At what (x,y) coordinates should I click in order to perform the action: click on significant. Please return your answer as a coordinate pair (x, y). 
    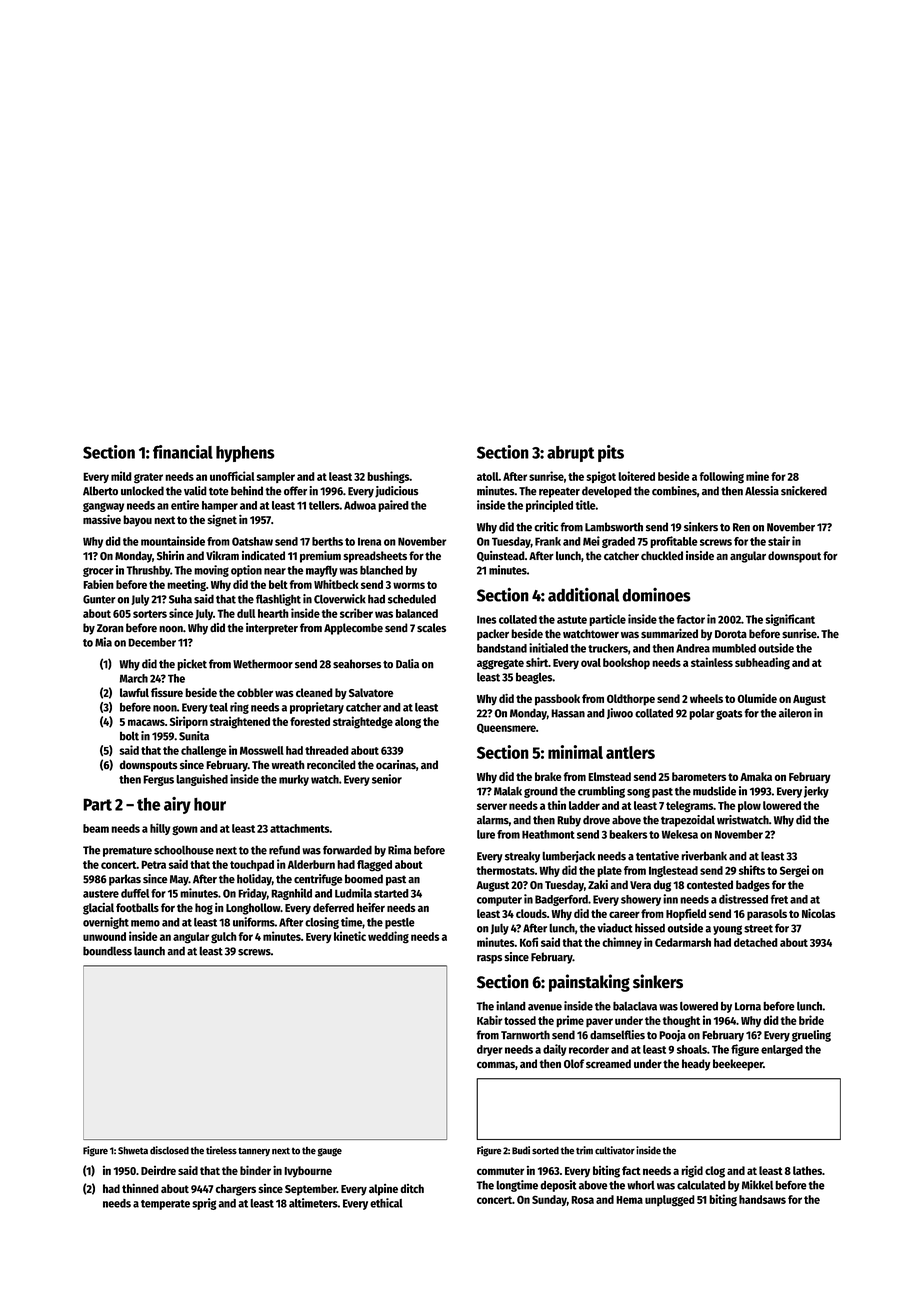
    Looking at the image, I should click on (790, 620).
